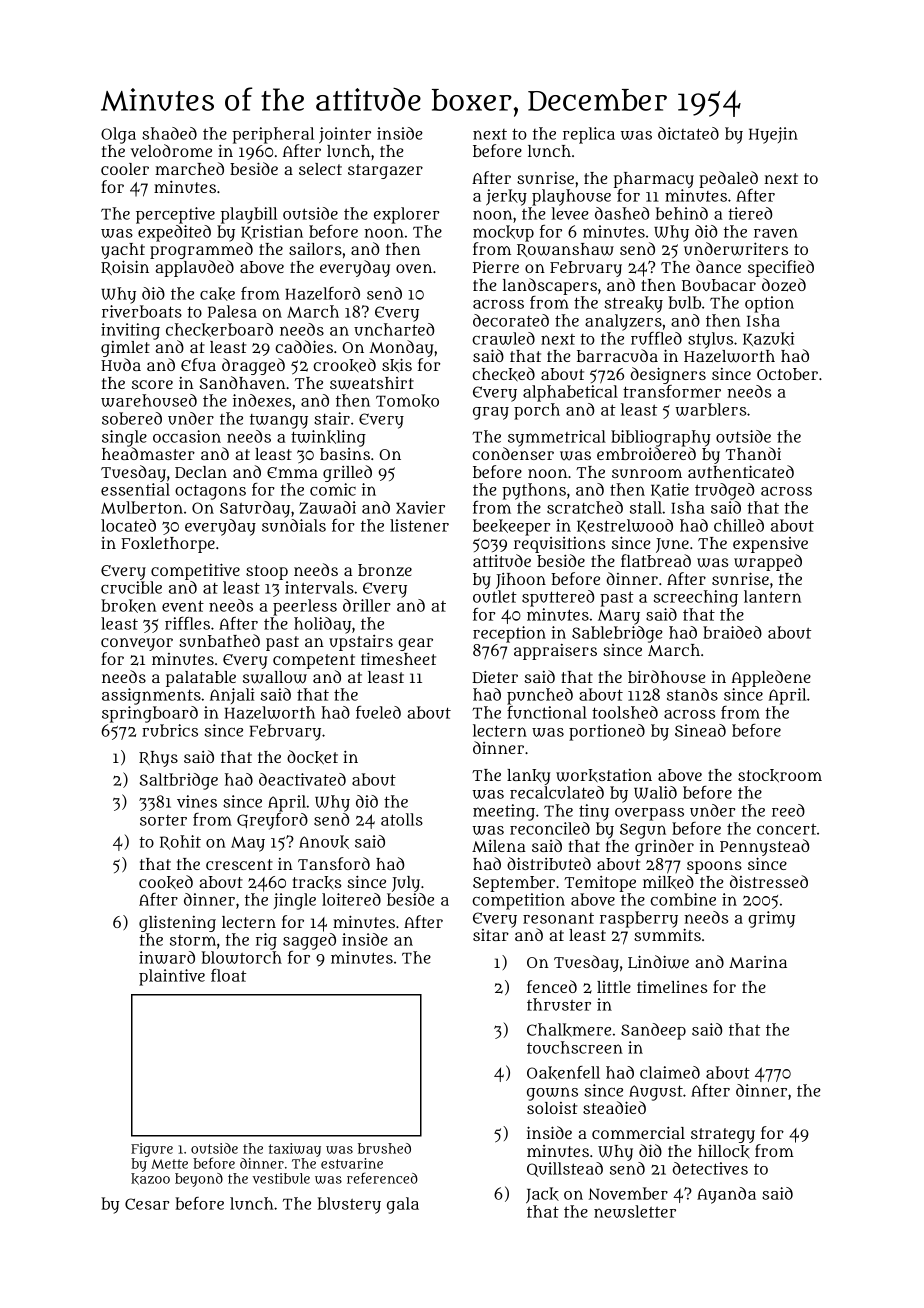  I want to click on docket, so click(312, 757).
